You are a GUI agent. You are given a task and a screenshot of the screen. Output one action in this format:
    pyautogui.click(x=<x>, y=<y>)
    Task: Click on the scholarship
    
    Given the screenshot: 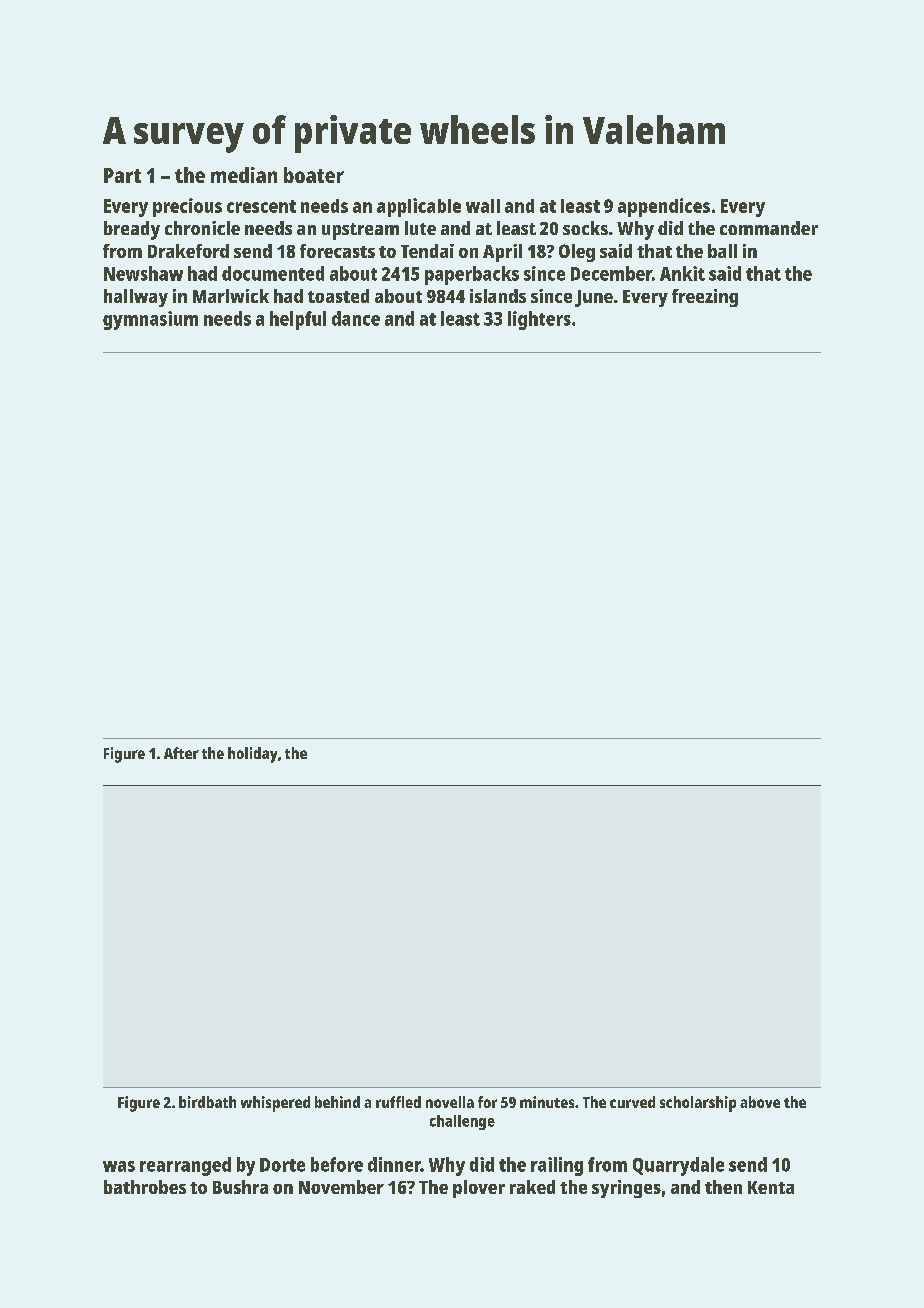 What is the action you would take?
    pyautogui.click(x=698, y=1104)
